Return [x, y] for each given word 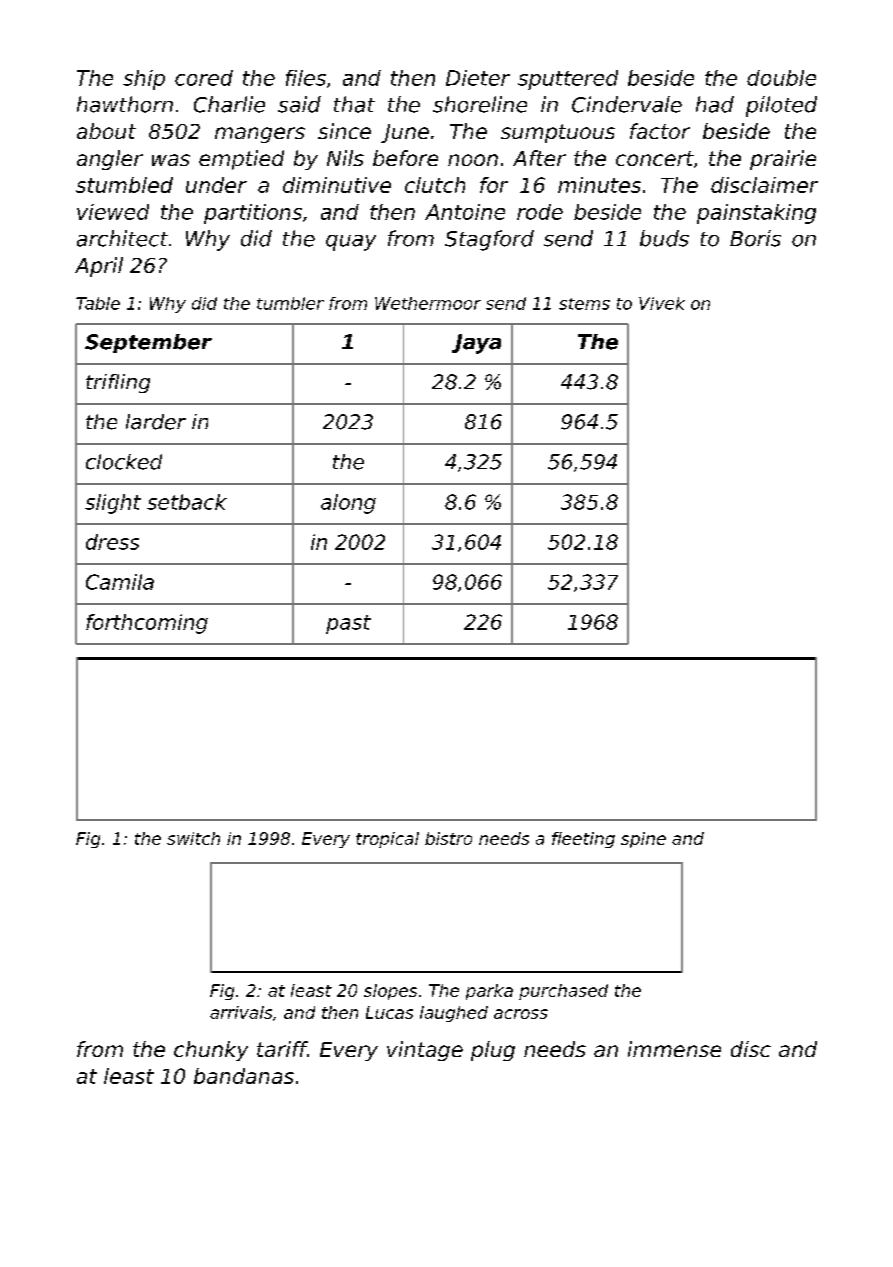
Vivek [662, 303]
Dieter [478, 78]
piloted [781, 106]
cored [204, 78]
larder [156, 422]
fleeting [583, 840]
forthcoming [147, 624]
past [348, 624]
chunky [211, 1051]
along [348, 504]
